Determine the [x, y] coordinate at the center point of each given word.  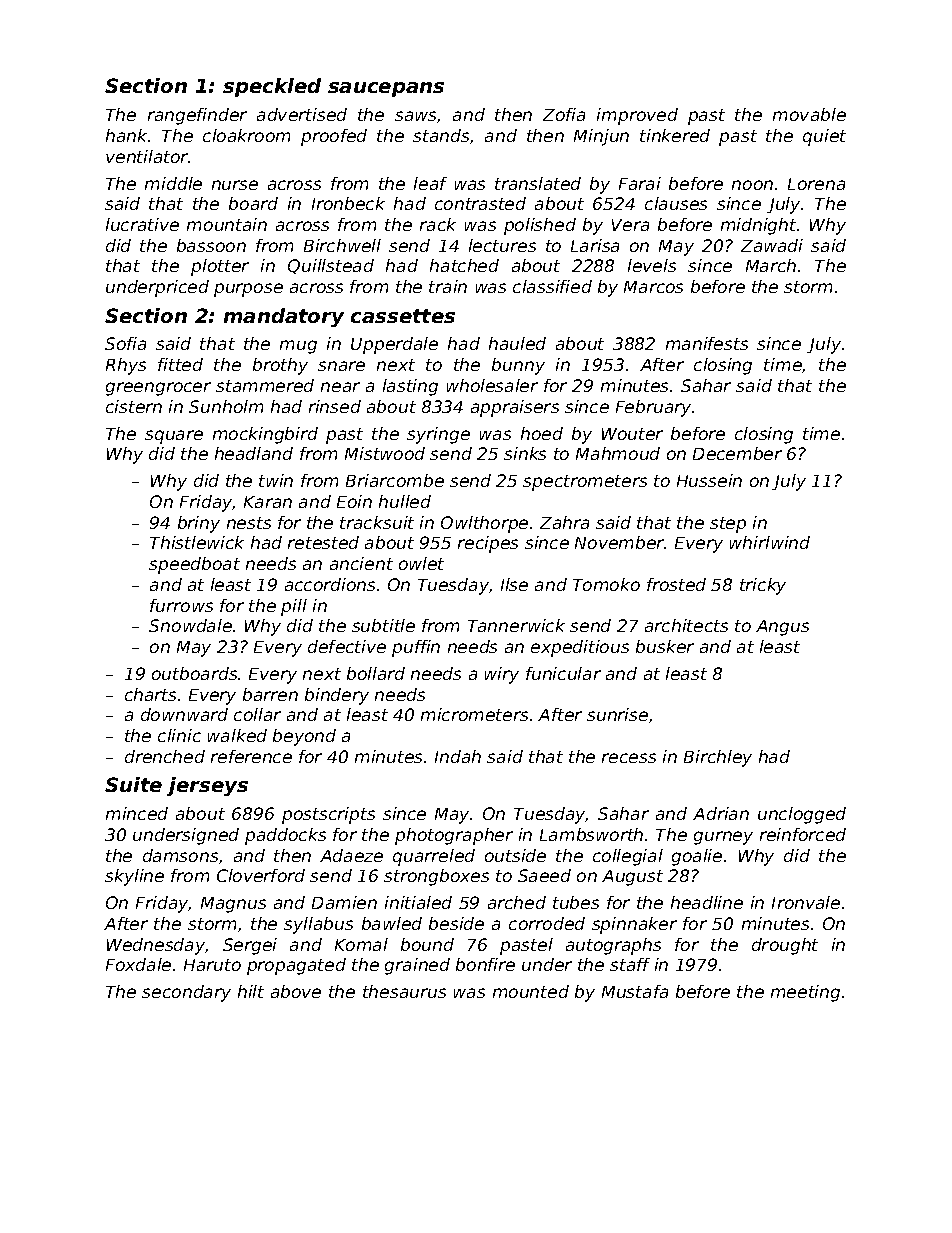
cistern [134, 406]
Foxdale [138, 964]
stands [441, 135]
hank [126, 135]
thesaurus [404, 991]
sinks [525, 453]
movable [809, 114]
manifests [707, 343]
